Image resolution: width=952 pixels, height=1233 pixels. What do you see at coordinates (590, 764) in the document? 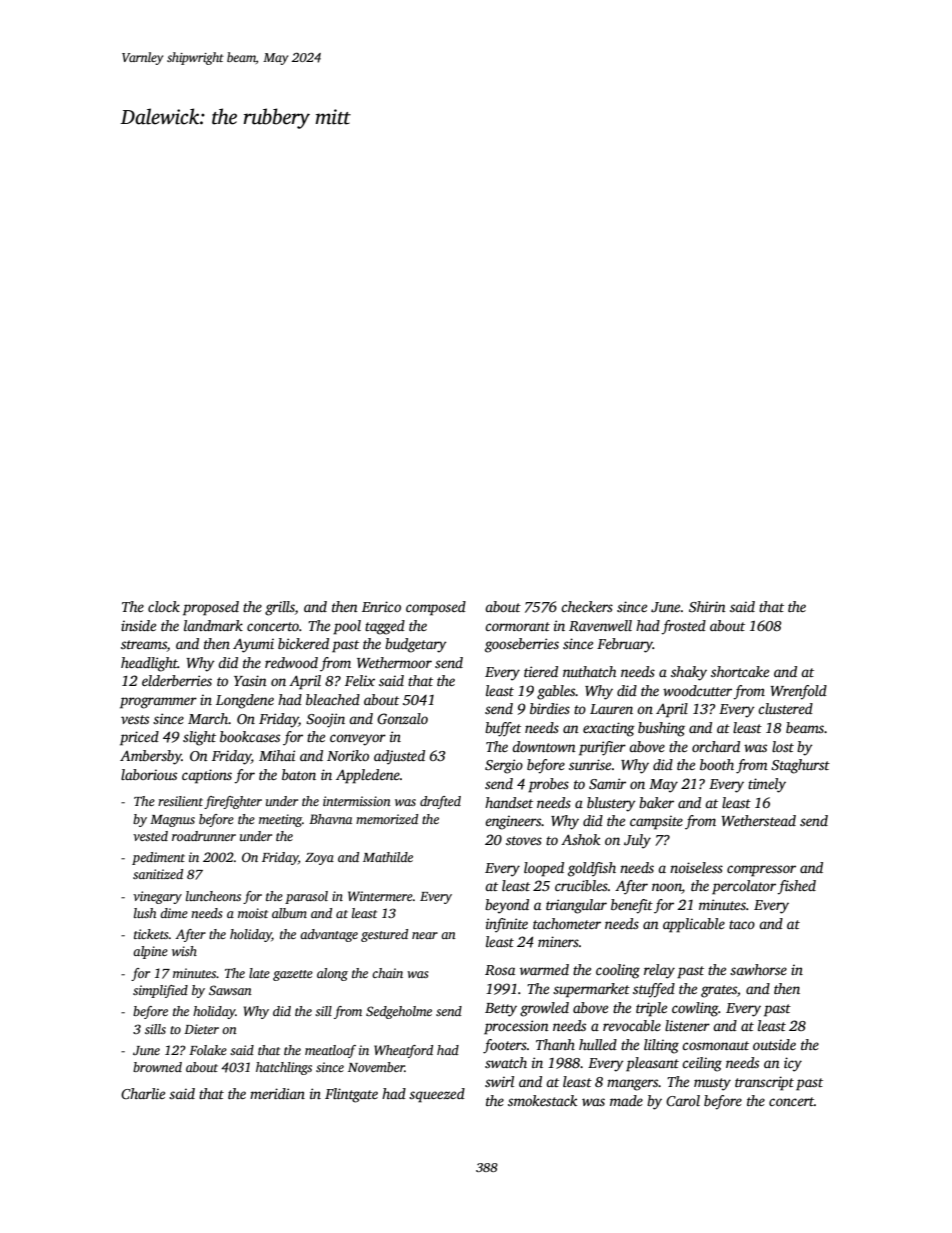
I see `sunrise` at bounding box center [590, 764].
